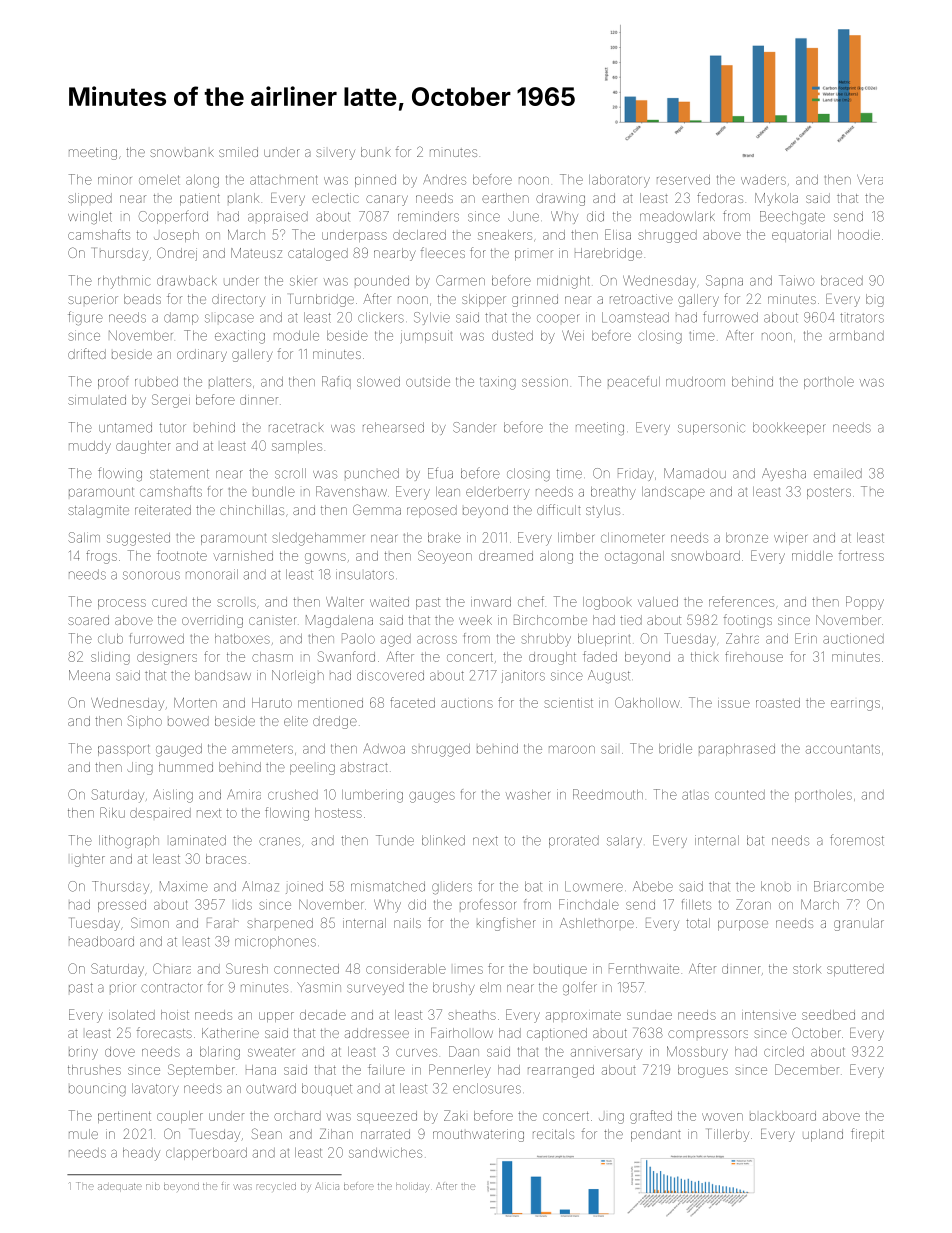  Describe the element at coordinates (98, 511) in the image. I see `stalagmite` at that location.
